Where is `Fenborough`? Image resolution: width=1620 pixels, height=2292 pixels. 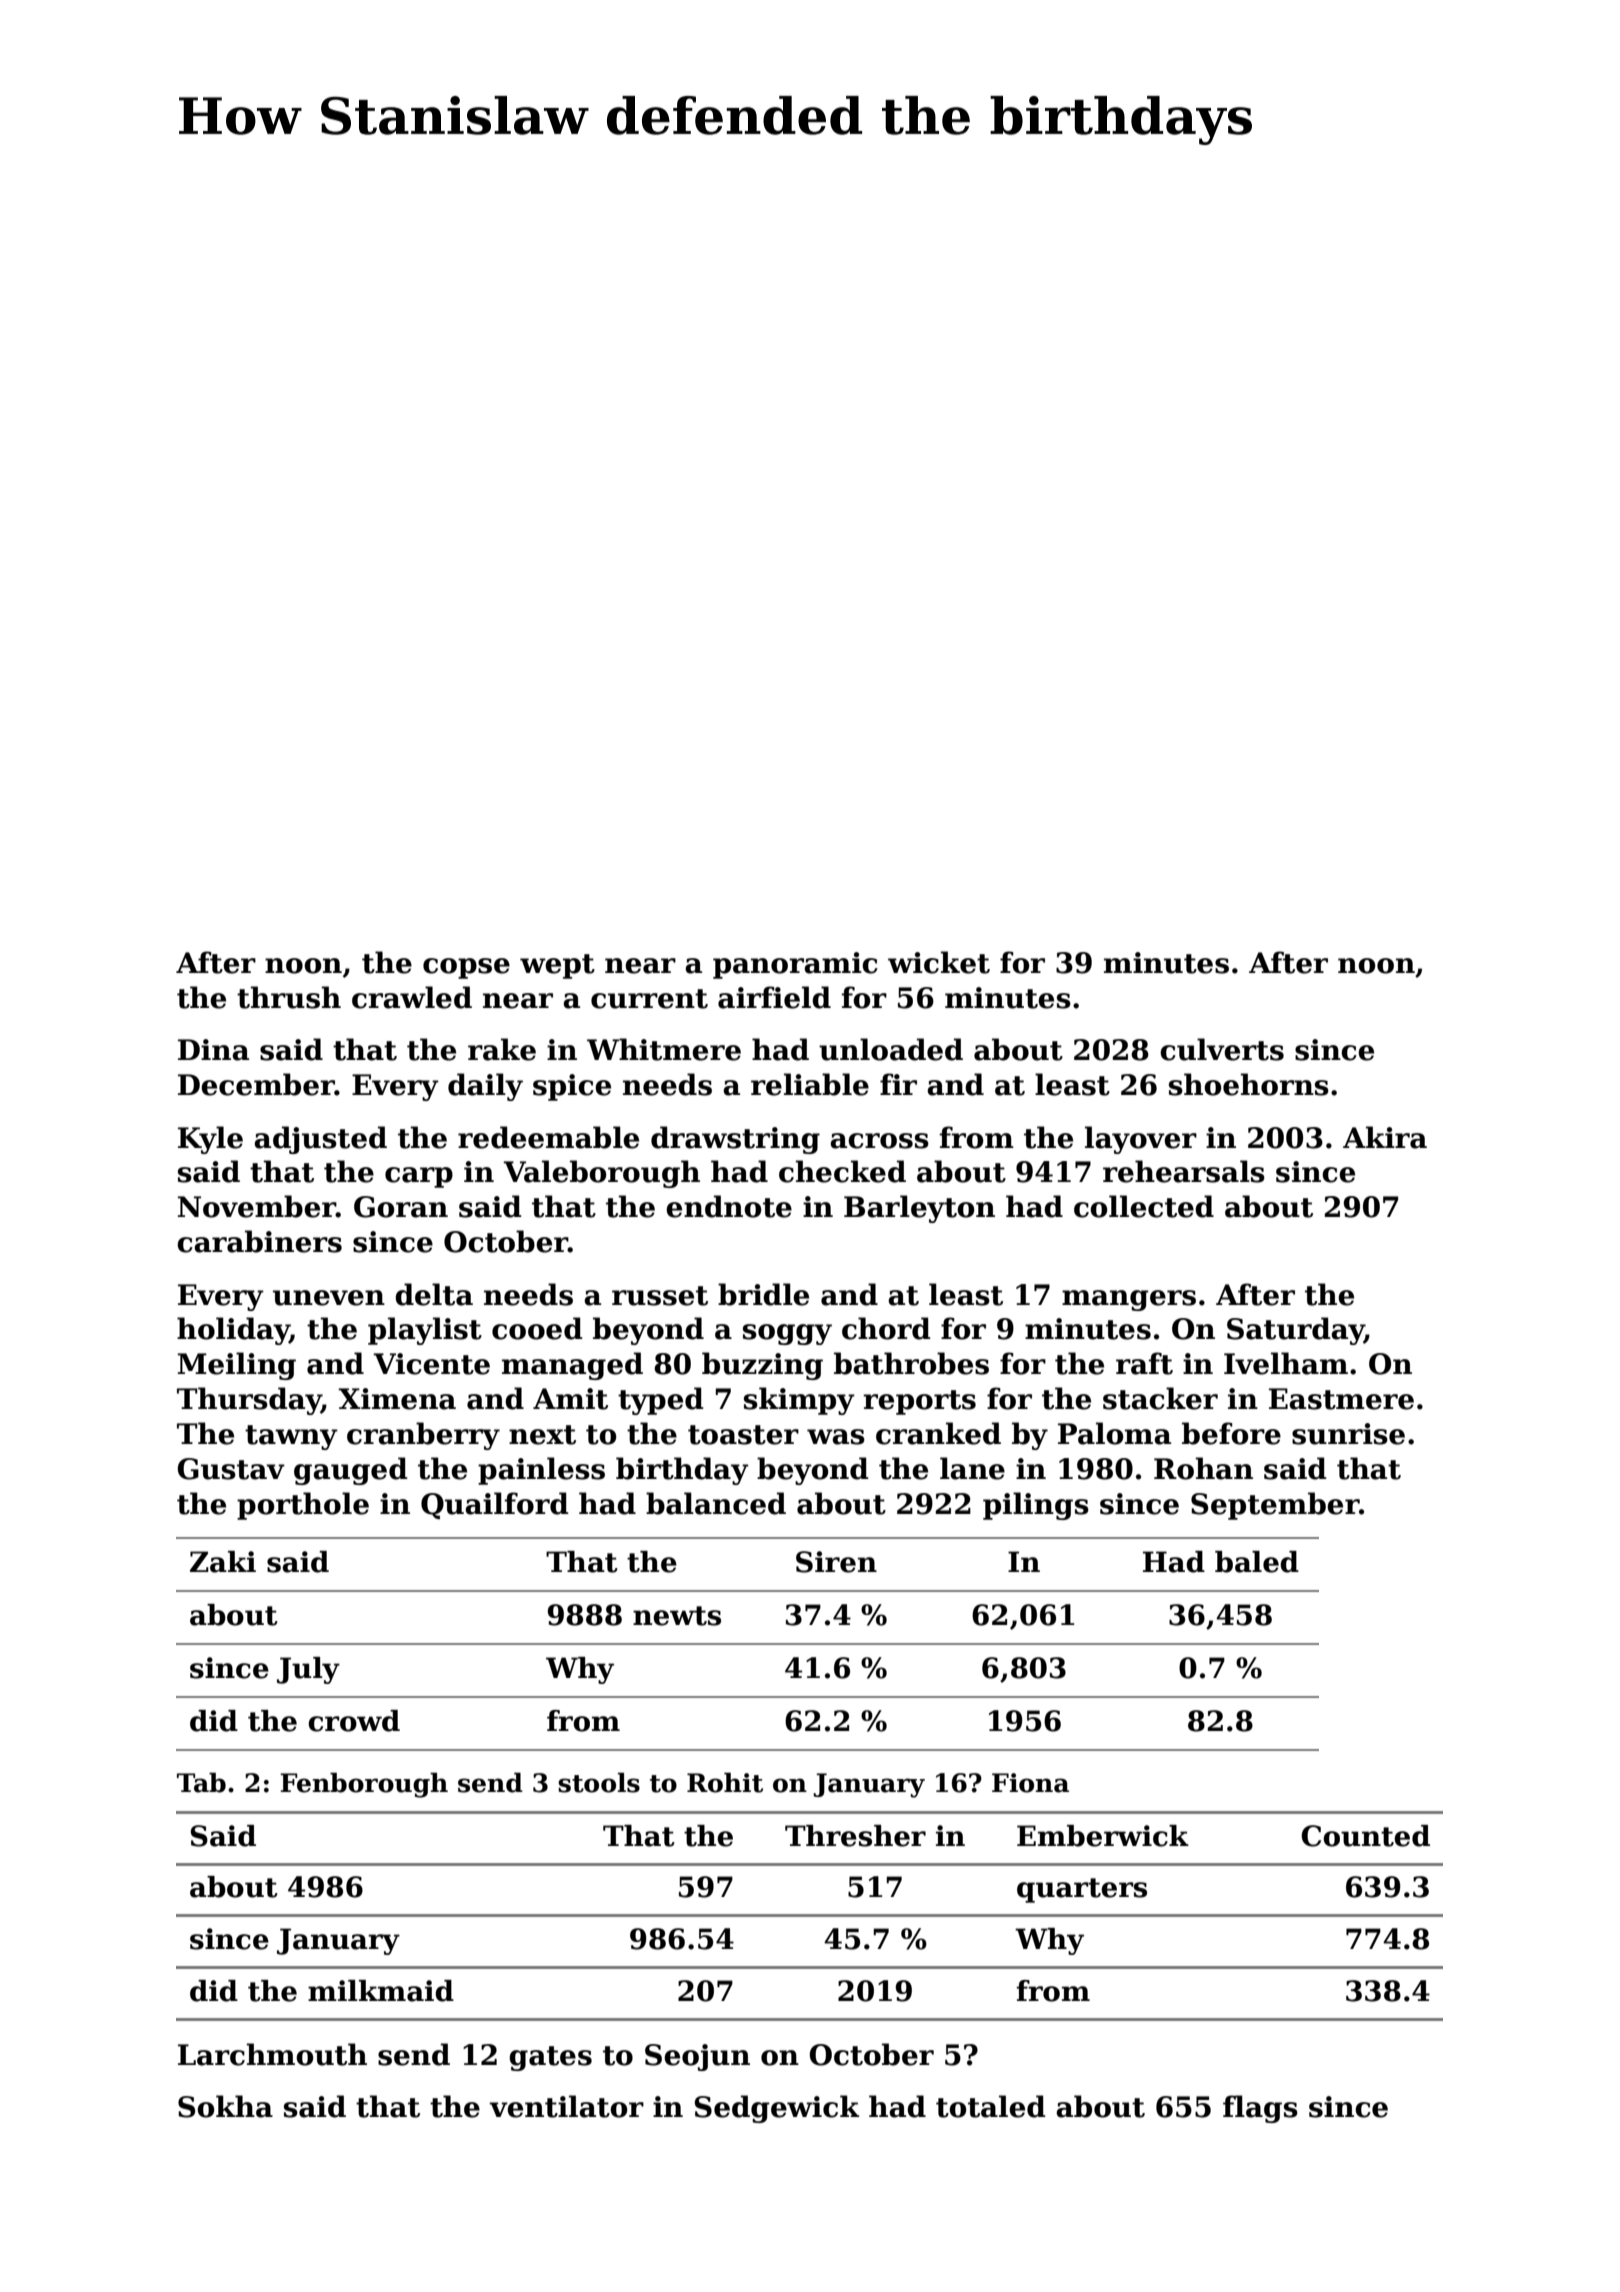
Fenborough is located at coordinates (364, 1785).
